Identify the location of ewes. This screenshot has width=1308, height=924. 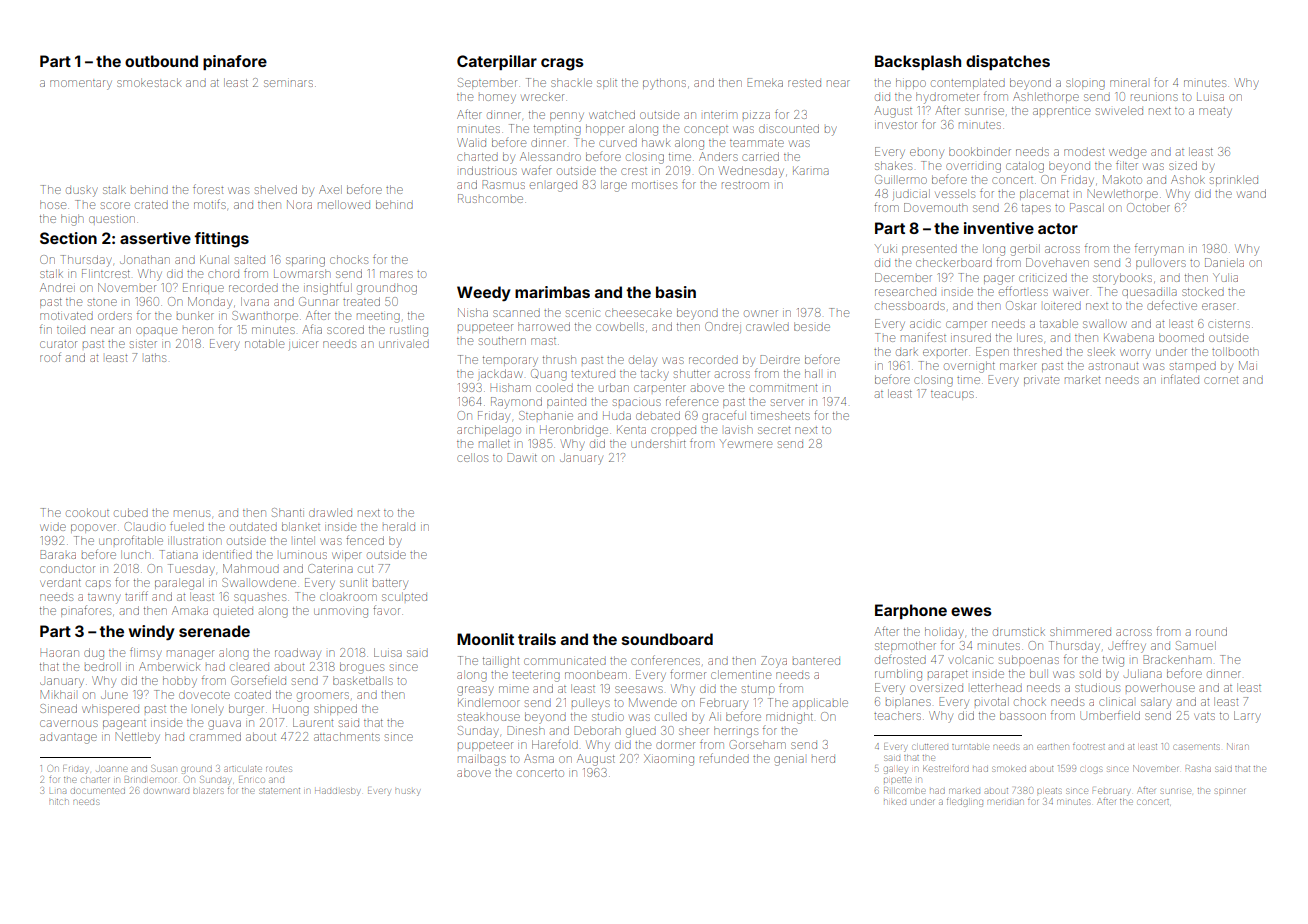
(971, 611).
